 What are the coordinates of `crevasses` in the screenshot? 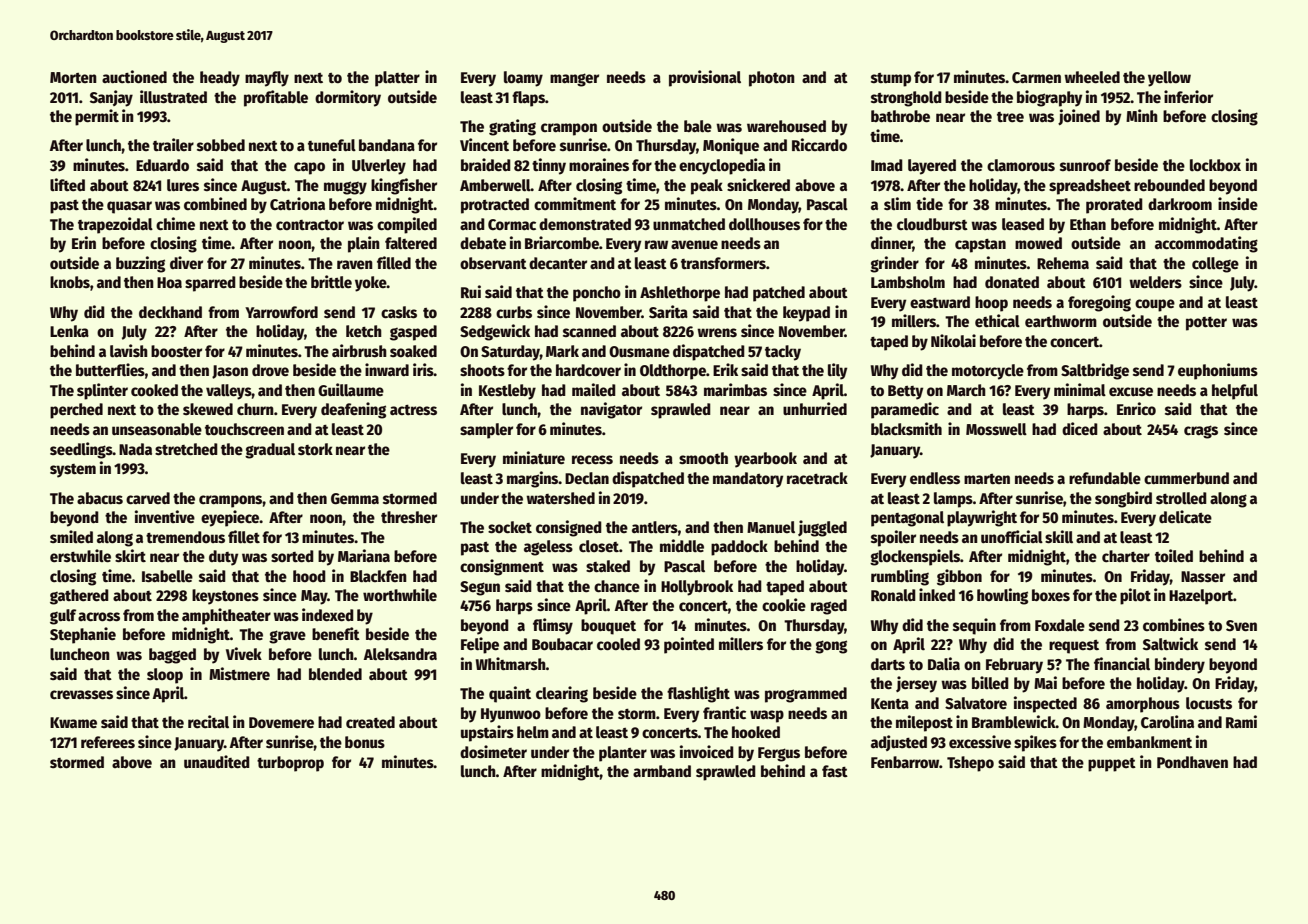 It's located at (81, 695).
